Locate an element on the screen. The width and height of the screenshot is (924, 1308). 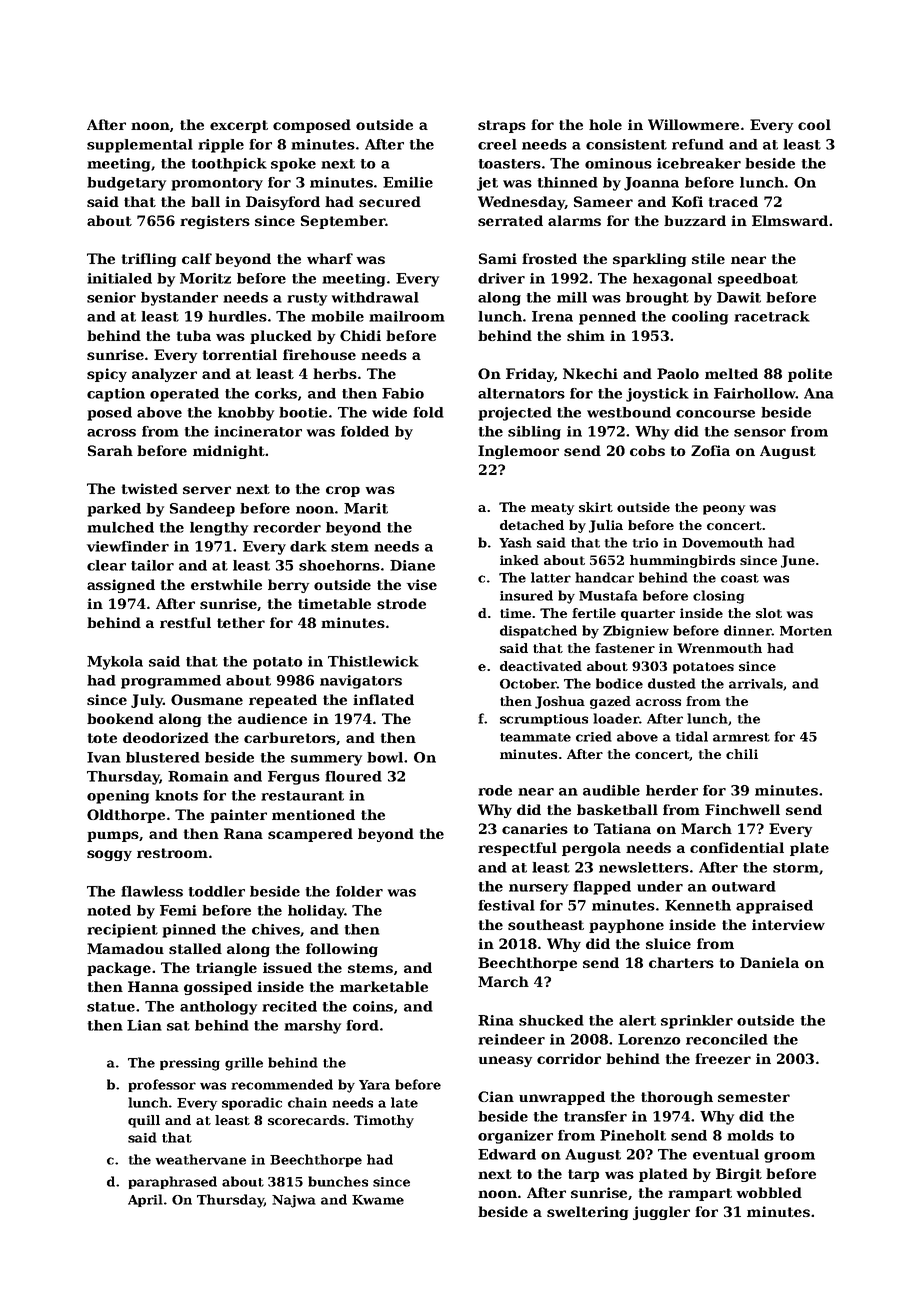
polite is located at coordinates (810, 375).
